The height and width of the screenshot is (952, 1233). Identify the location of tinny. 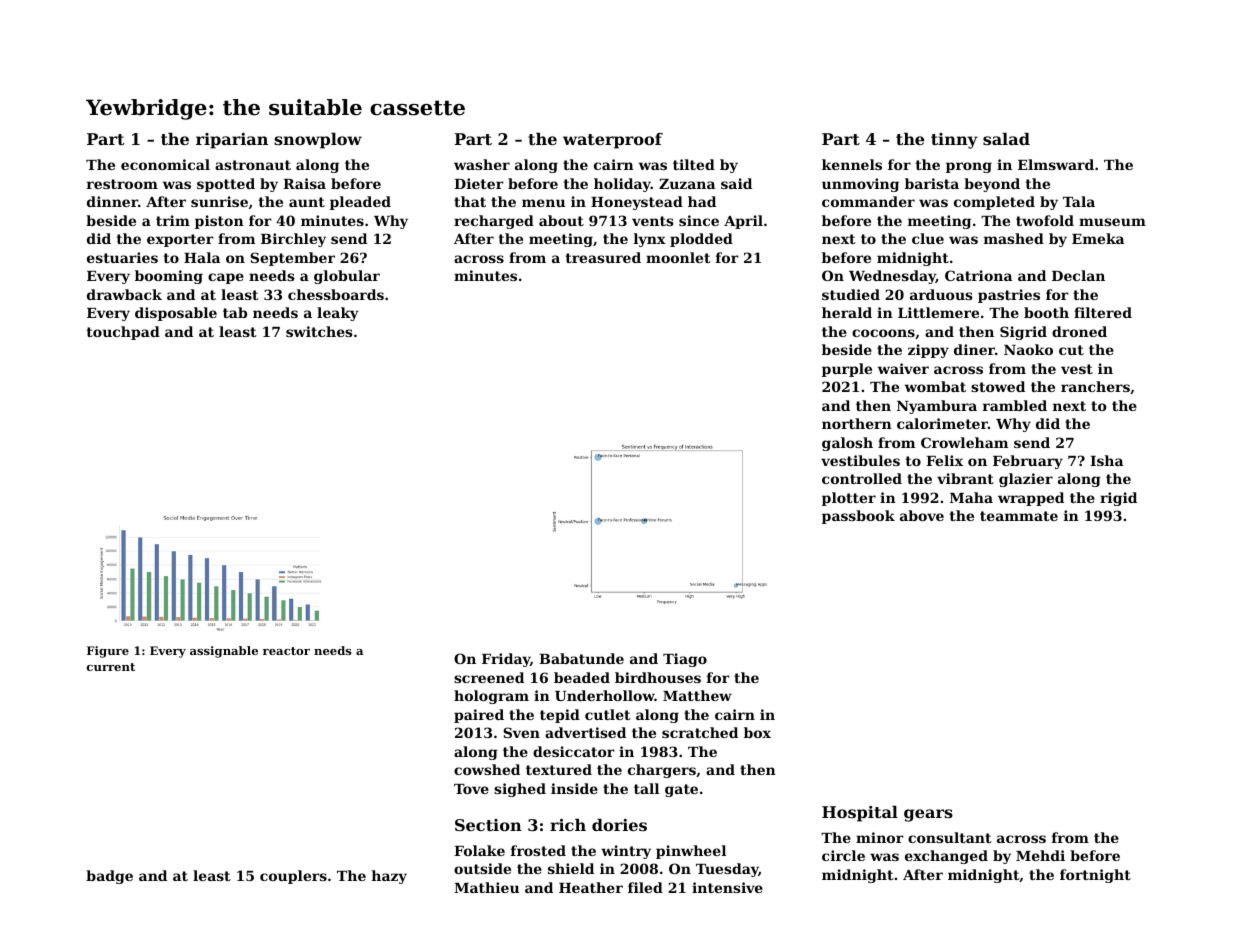
(954, 141).
